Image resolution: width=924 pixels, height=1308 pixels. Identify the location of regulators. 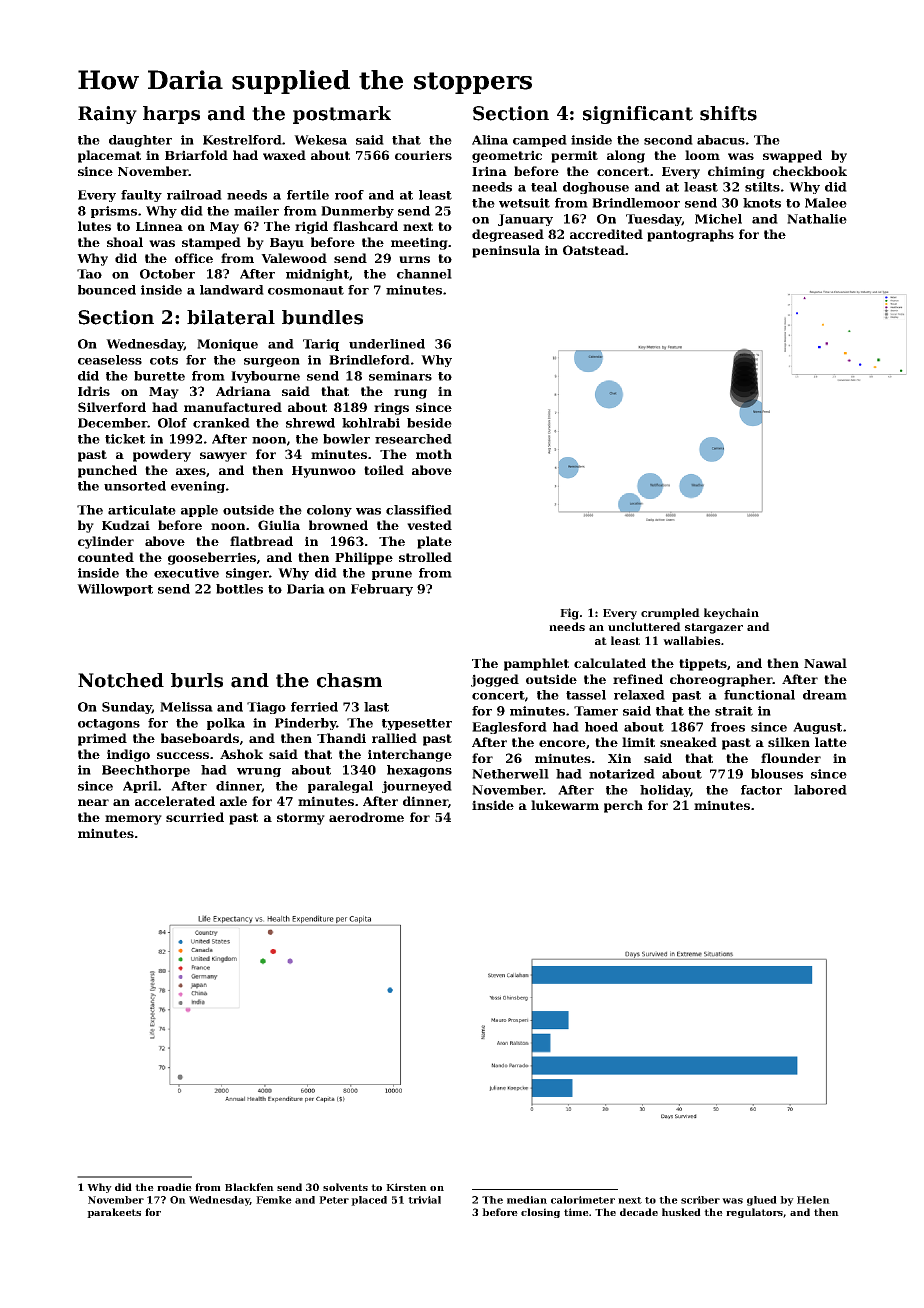
(754, 1213).
